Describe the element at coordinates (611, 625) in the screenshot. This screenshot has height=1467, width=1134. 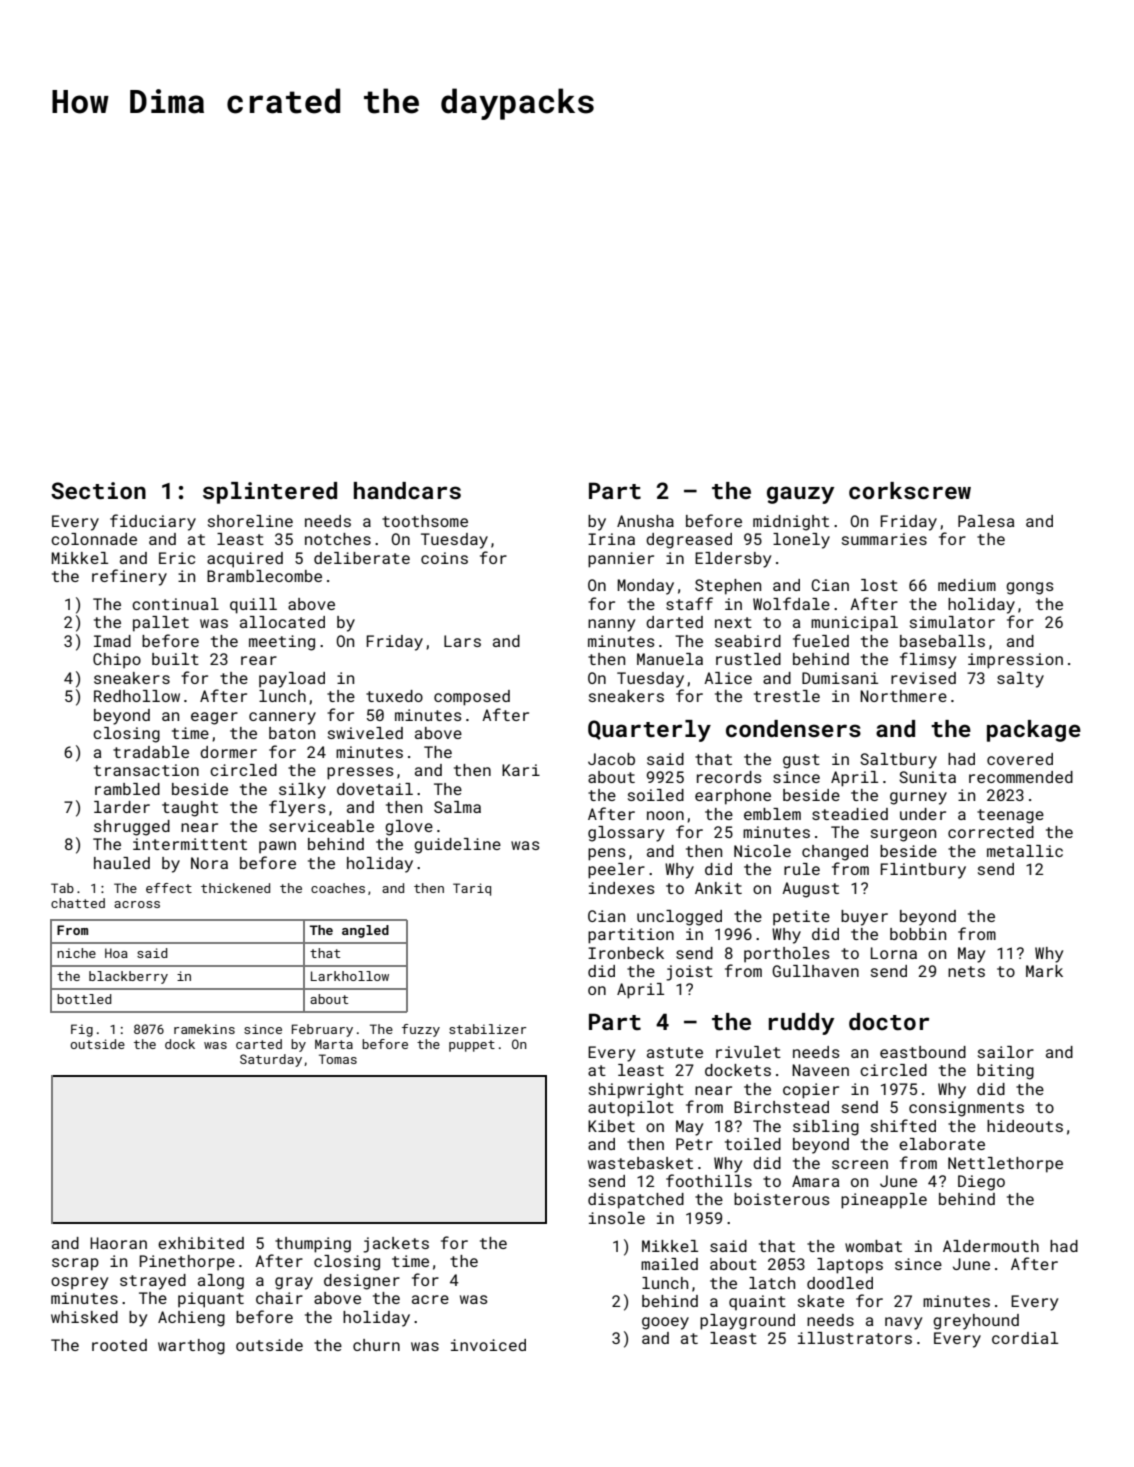
I see `nanny` at that location.
